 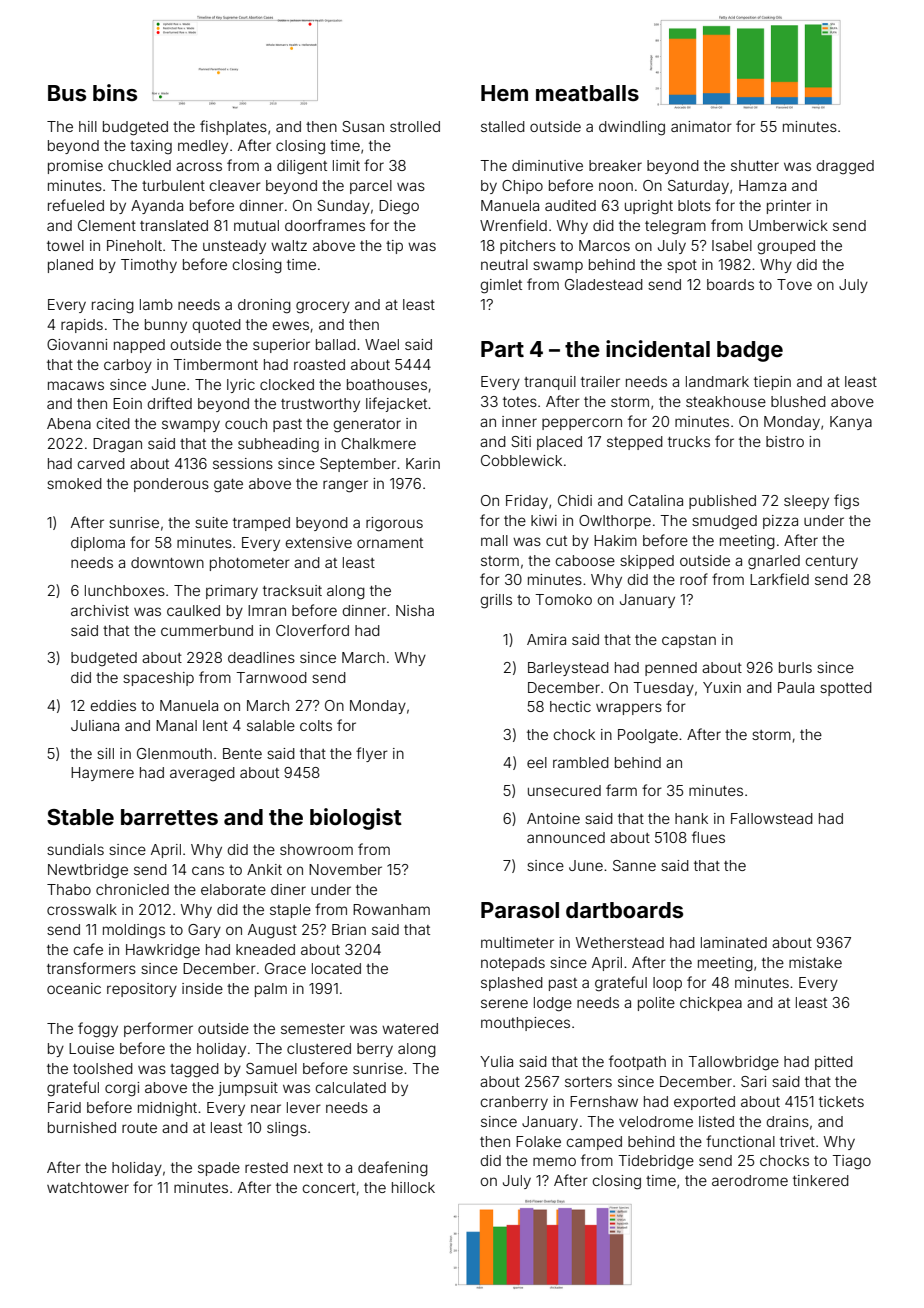 What do you see at coordinates (496, 1061) in the screenshot?
I see `Yulia` at bounding box center [496, 1061].
